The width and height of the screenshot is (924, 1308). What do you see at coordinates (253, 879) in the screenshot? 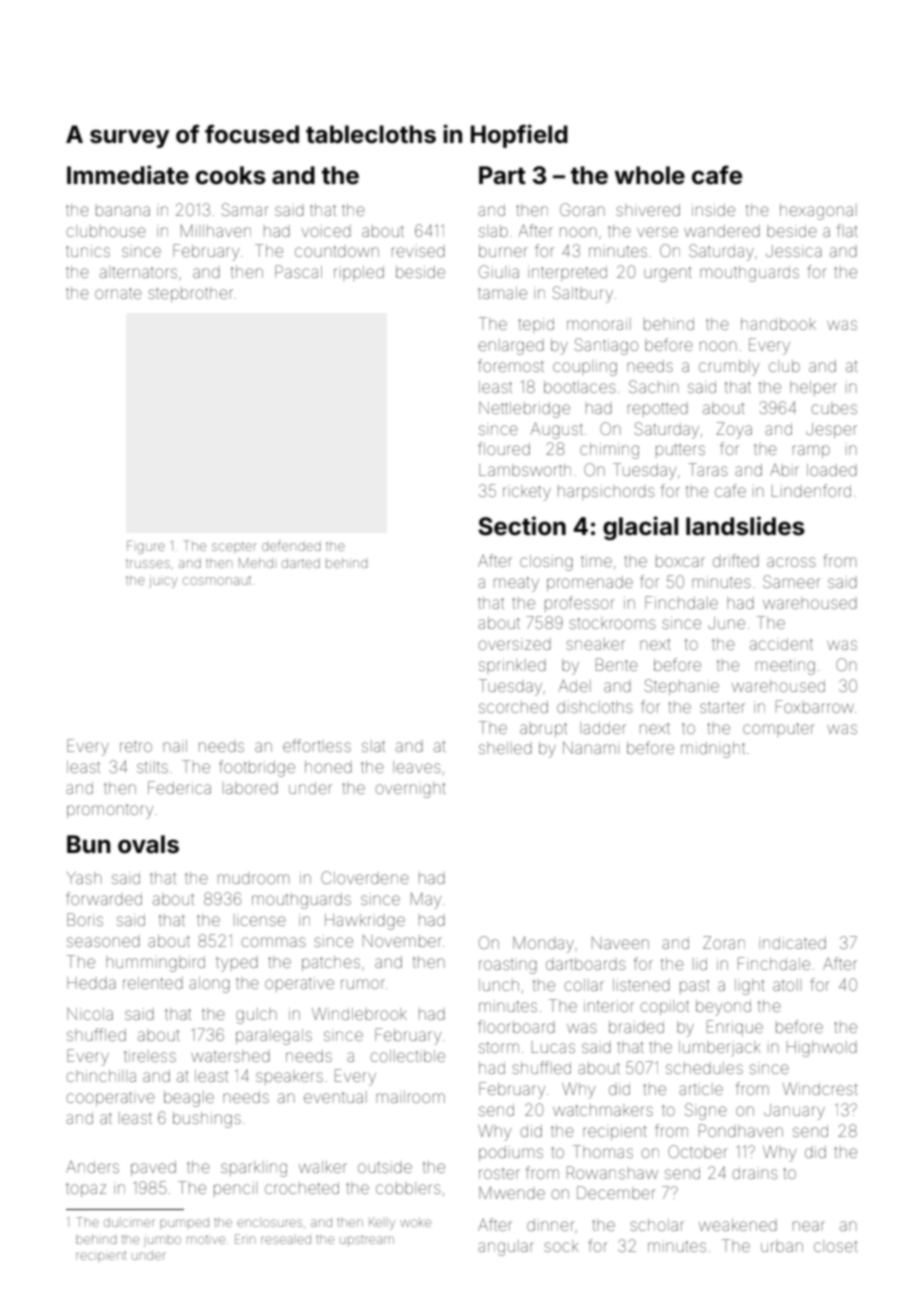
I see `mudroom` at bounding box center [253, 879].
